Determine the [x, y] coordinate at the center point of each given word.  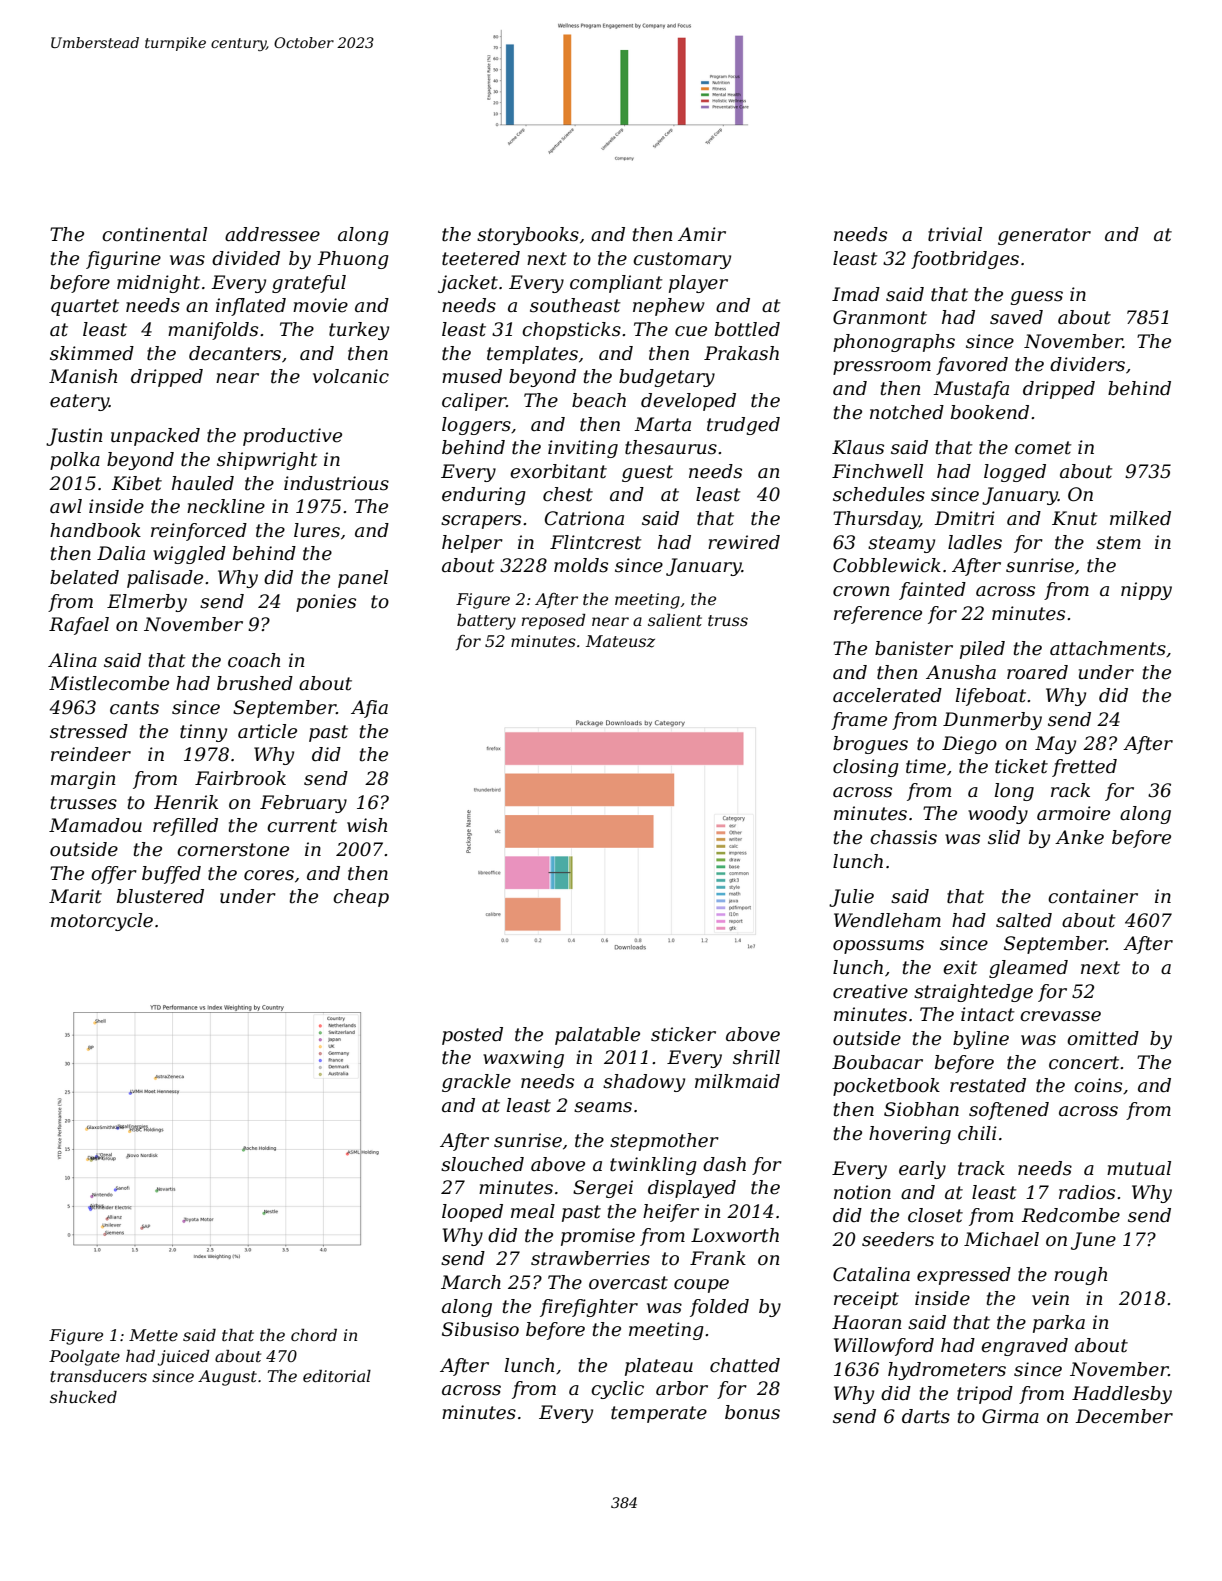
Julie [851, 898]
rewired [744, 542]
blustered [160, 896]
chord [314, 1335]
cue [691, 331]
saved [1016, 317]
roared [1037, 672]
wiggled [189, 555]
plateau [659, 1367]
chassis [903, 837]
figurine [123, 260]
